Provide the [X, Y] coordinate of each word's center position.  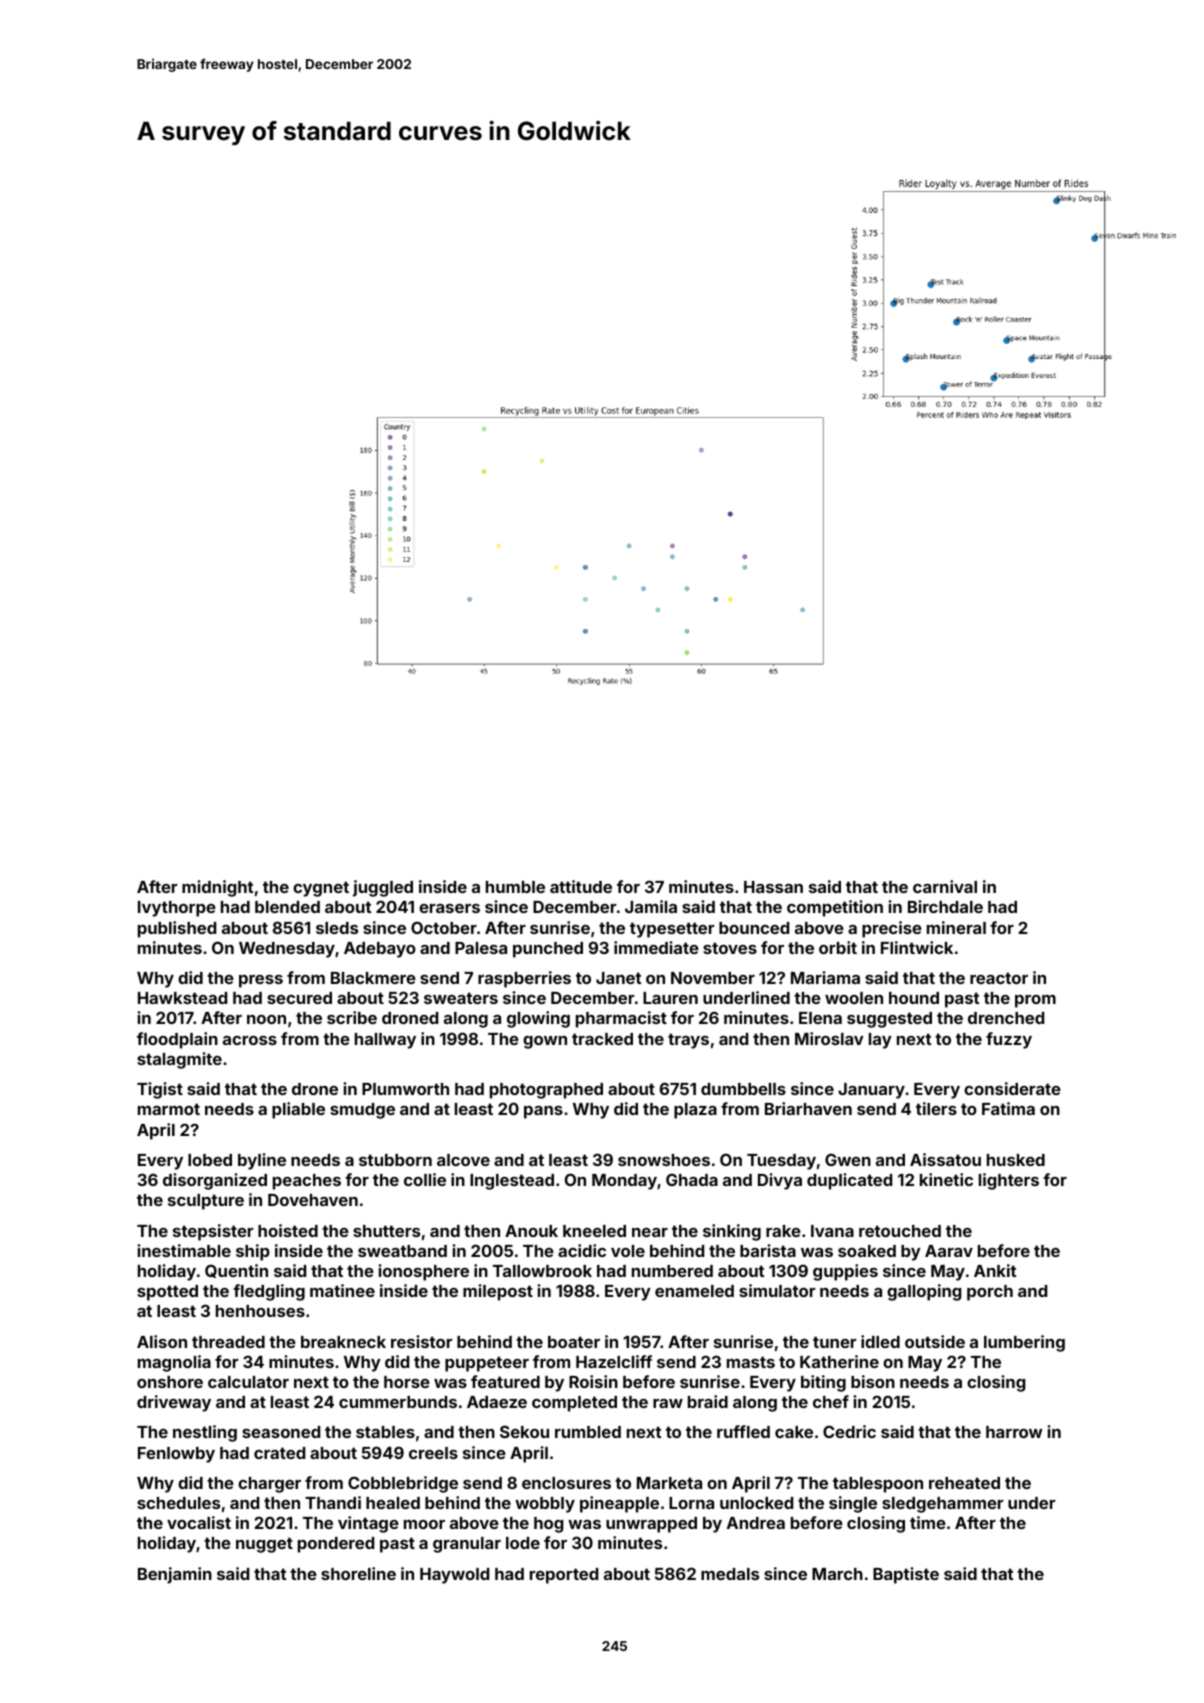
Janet [618, 978]
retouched [900, 1231]
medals [730, 1574]
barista [768, 1250]
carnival [945, 886]
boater [574, 1342]
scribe [352, 1017]
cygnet [321, 889]
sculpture [206, 1202]
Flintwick [917, 947]
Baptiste [906, 1575]
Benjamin [175, 1575]
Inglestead [512, 1182]
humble [515, 887]
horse [407, 1382]
